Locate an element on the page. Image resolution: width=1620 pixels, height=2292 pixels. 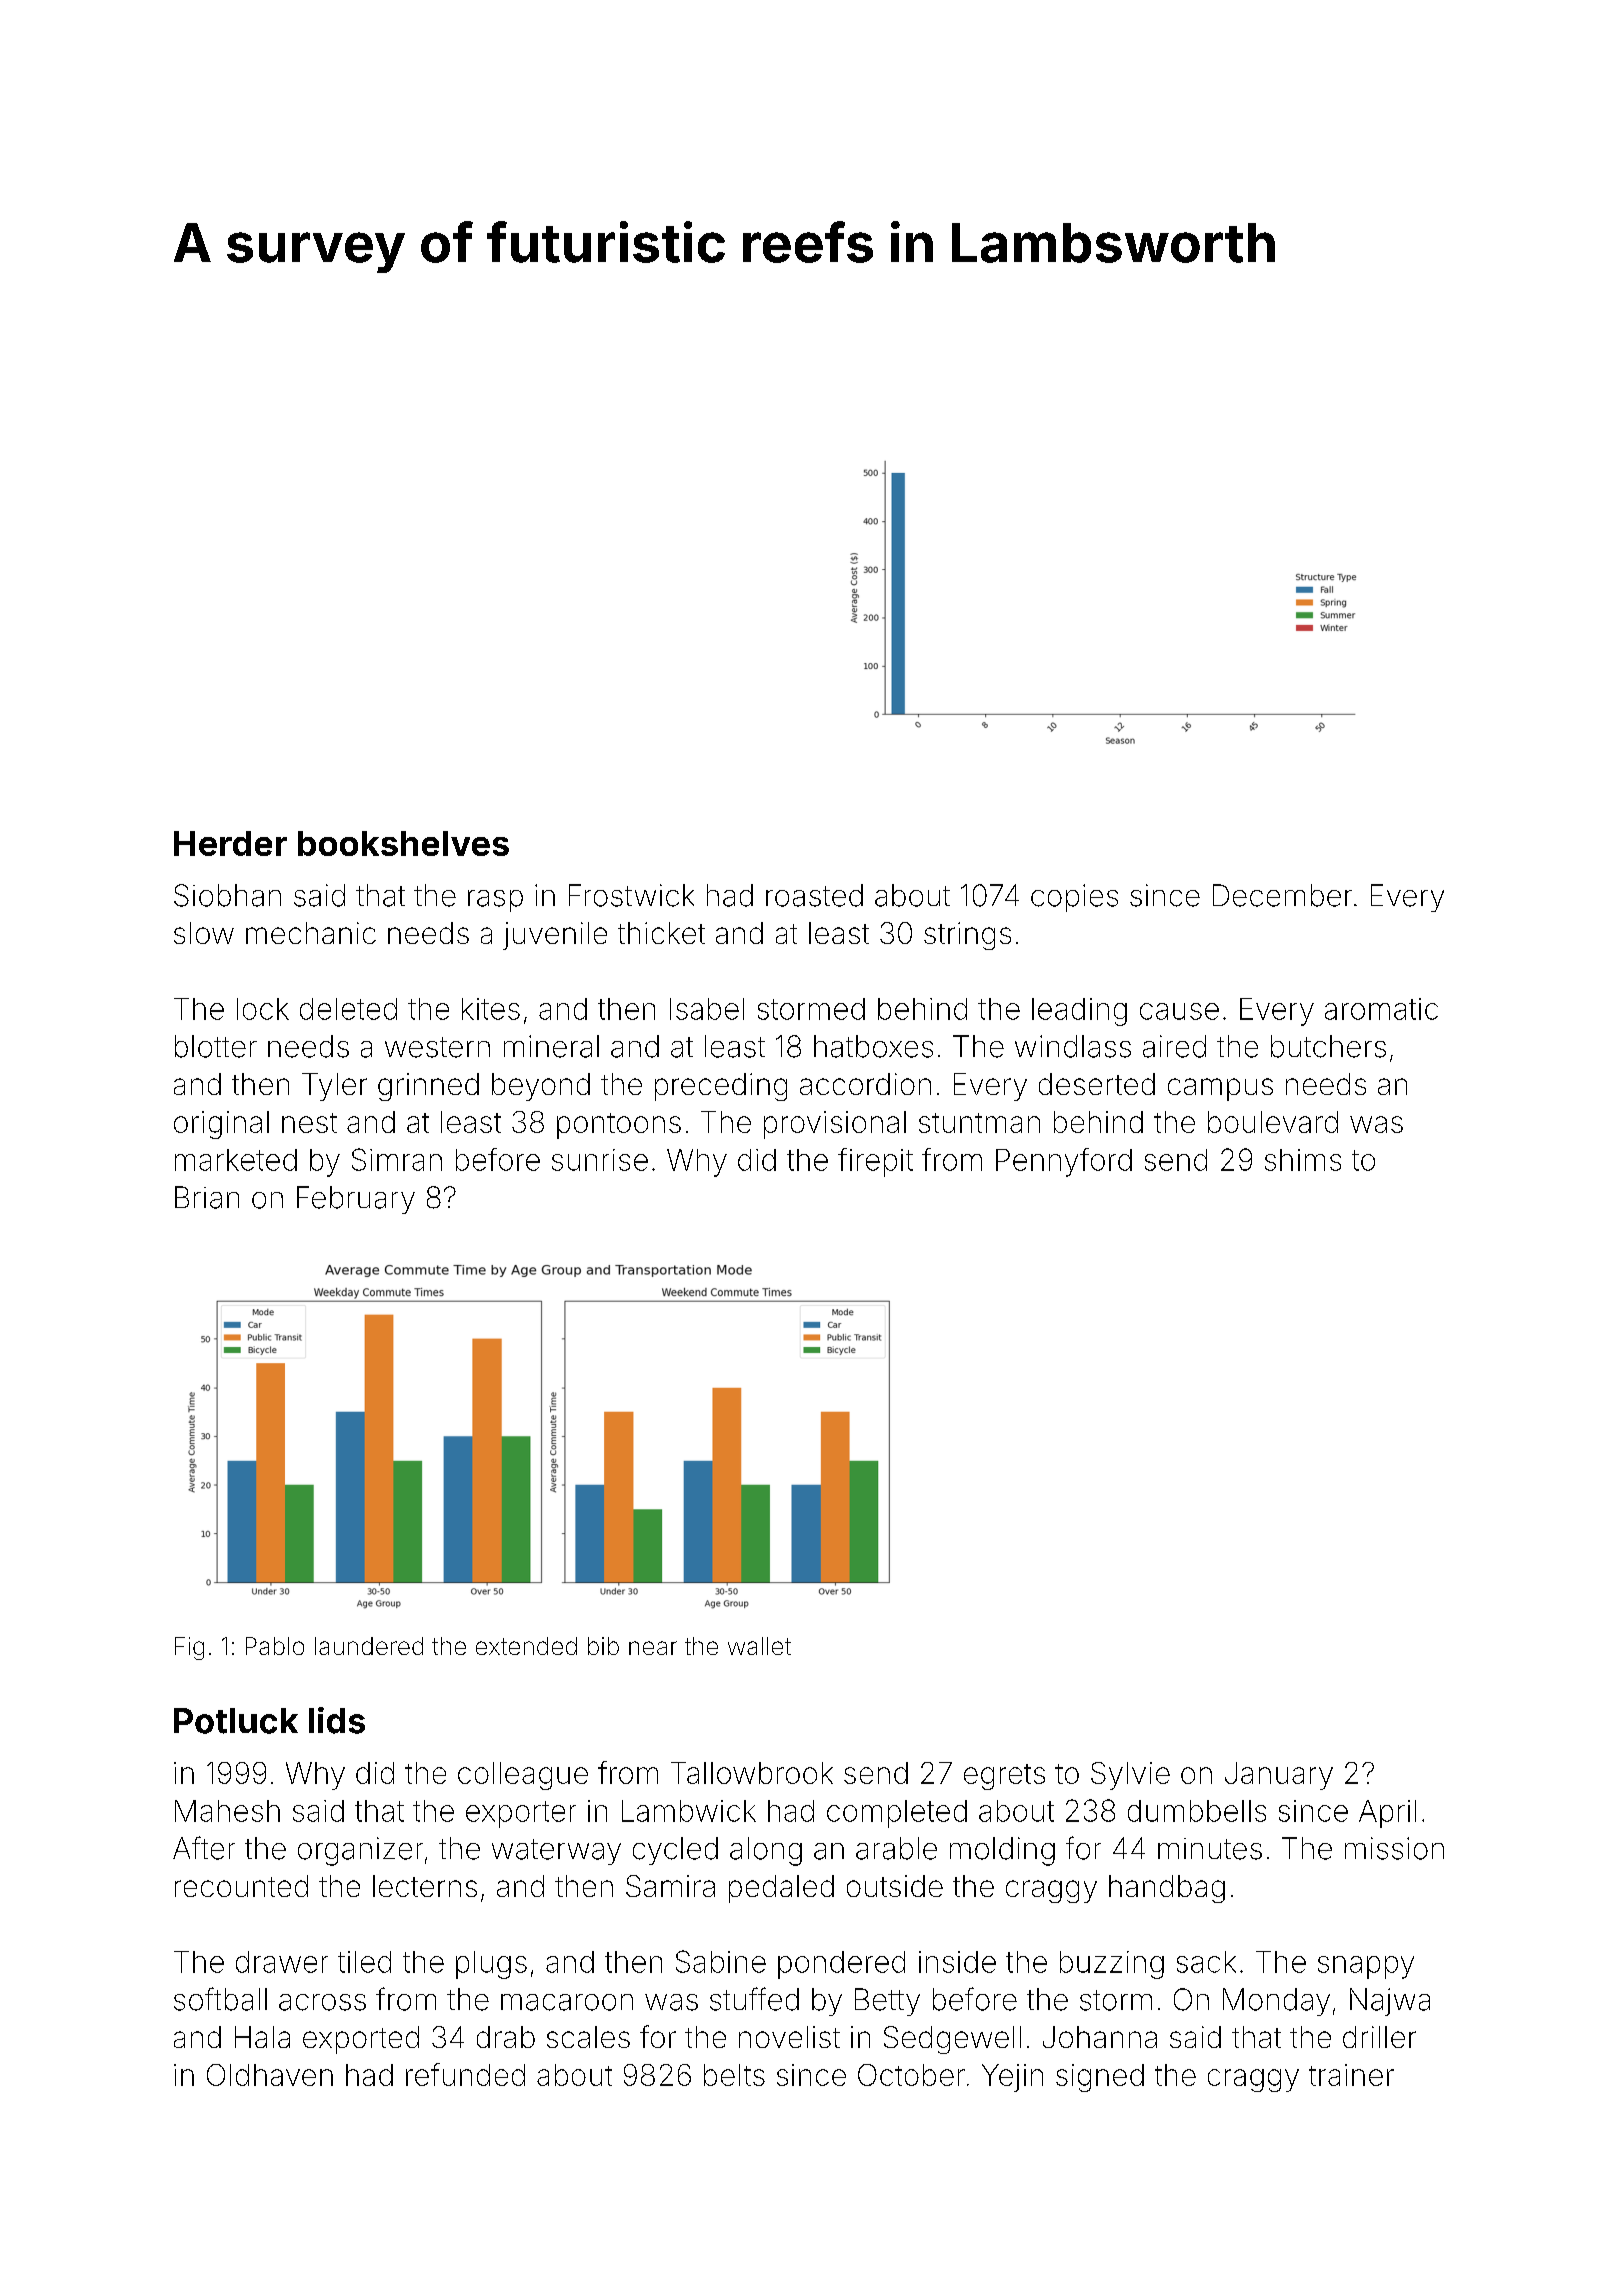
Sylvie is located at coordinates (1130, 1776).
